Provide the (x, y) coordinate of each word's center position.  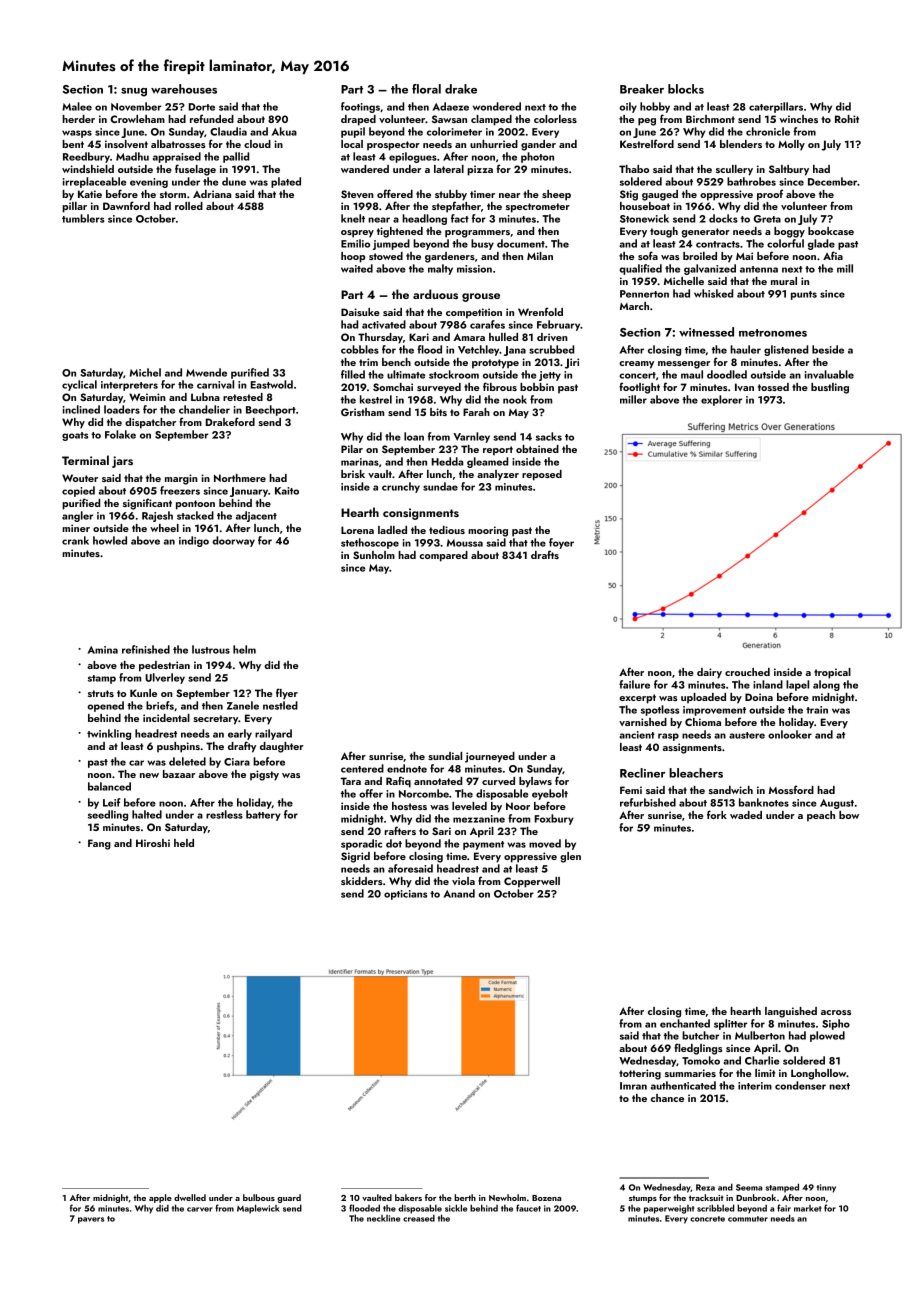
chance (667, 1098)
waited (357, 268)
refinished (146, 649)
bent (73, 144)
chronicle (768, 131)
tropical (832, 673)
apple (160, 1198)
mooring (488, 531)
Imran (633, 1086)
